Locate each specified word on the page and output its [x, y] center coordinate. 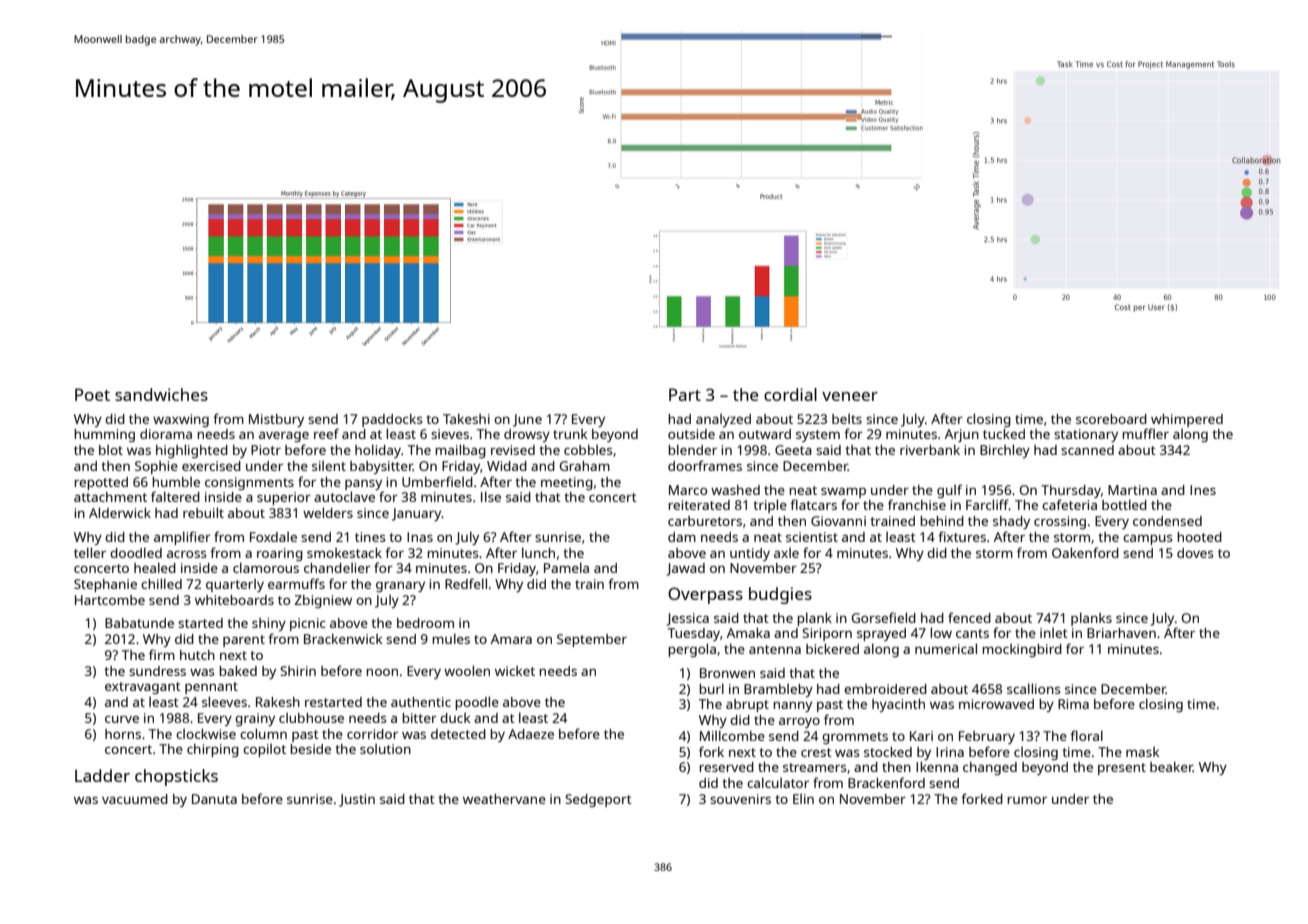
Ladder [102, 775]
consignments [249, 483]
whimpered [1187, 420]
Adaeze [531, 734]
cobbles [588, 450]
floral [1086, 735]
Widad [507, 466]
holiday [378, 451]
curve [122, 719]
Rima [1073, 704]
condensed [1167, 521]
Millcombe [732, 735]
